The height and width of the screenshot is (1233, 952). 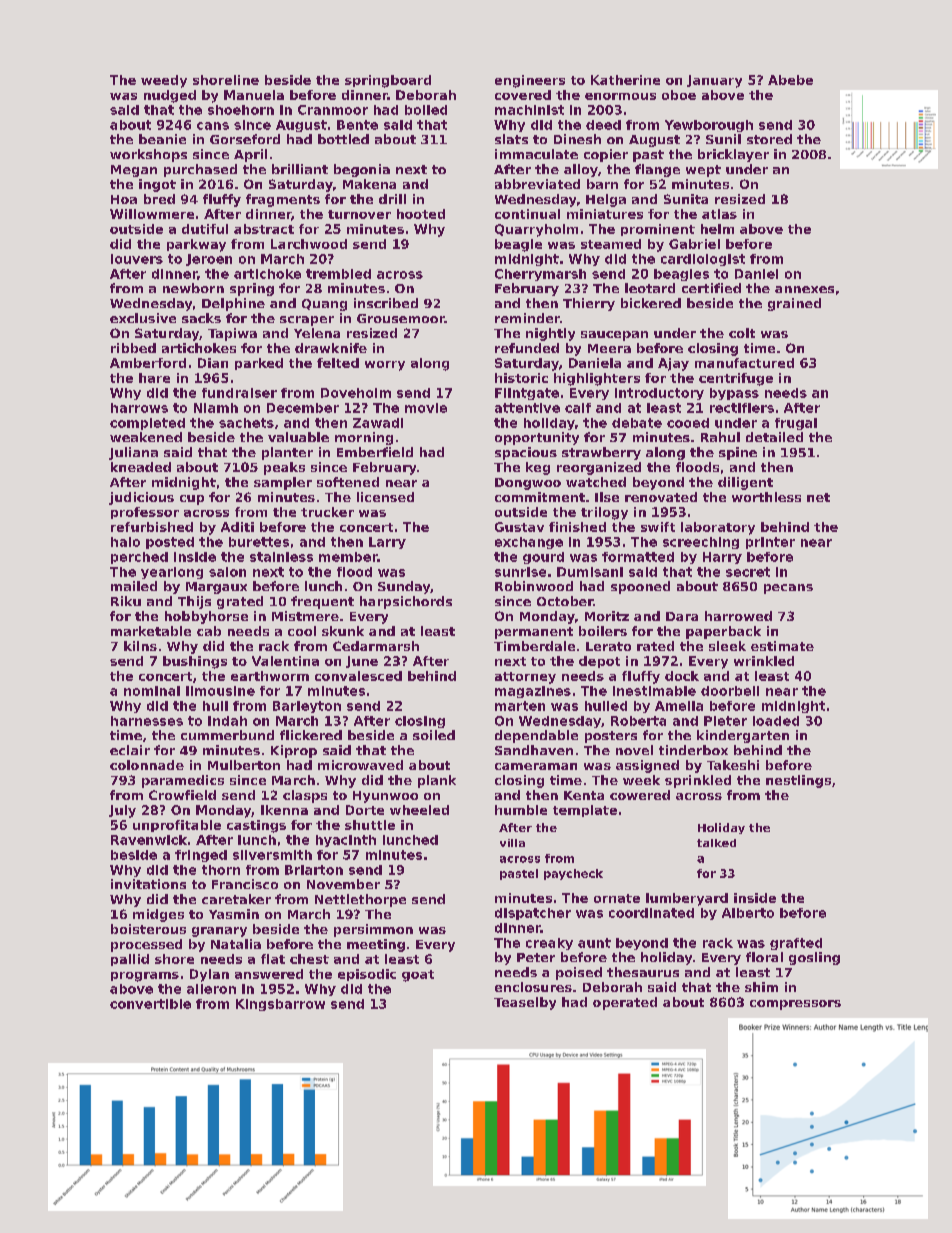 I want to click on Niamh, so click(x=216, y=408).
